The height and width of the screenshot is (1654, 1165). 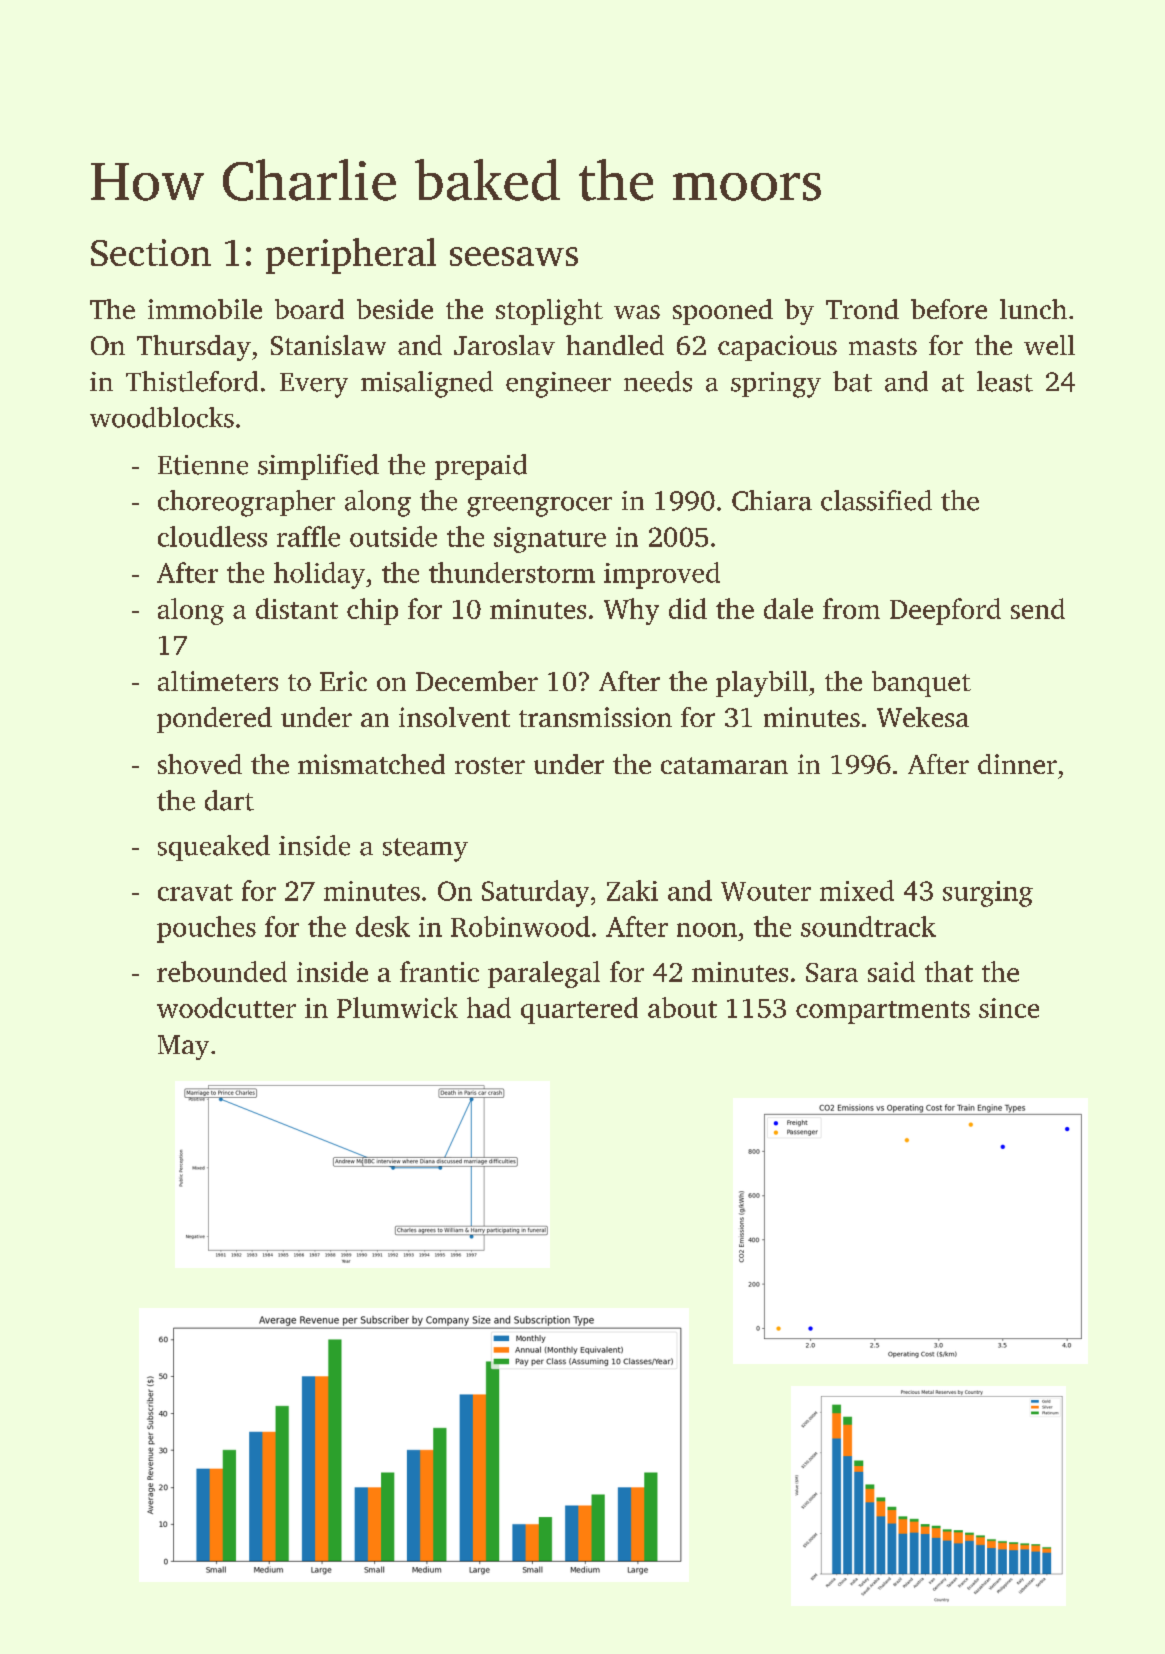 What do you see at coordinates (772, 500) in the screenshot?
I see `Chiara` at bounding box center [772, 500].
